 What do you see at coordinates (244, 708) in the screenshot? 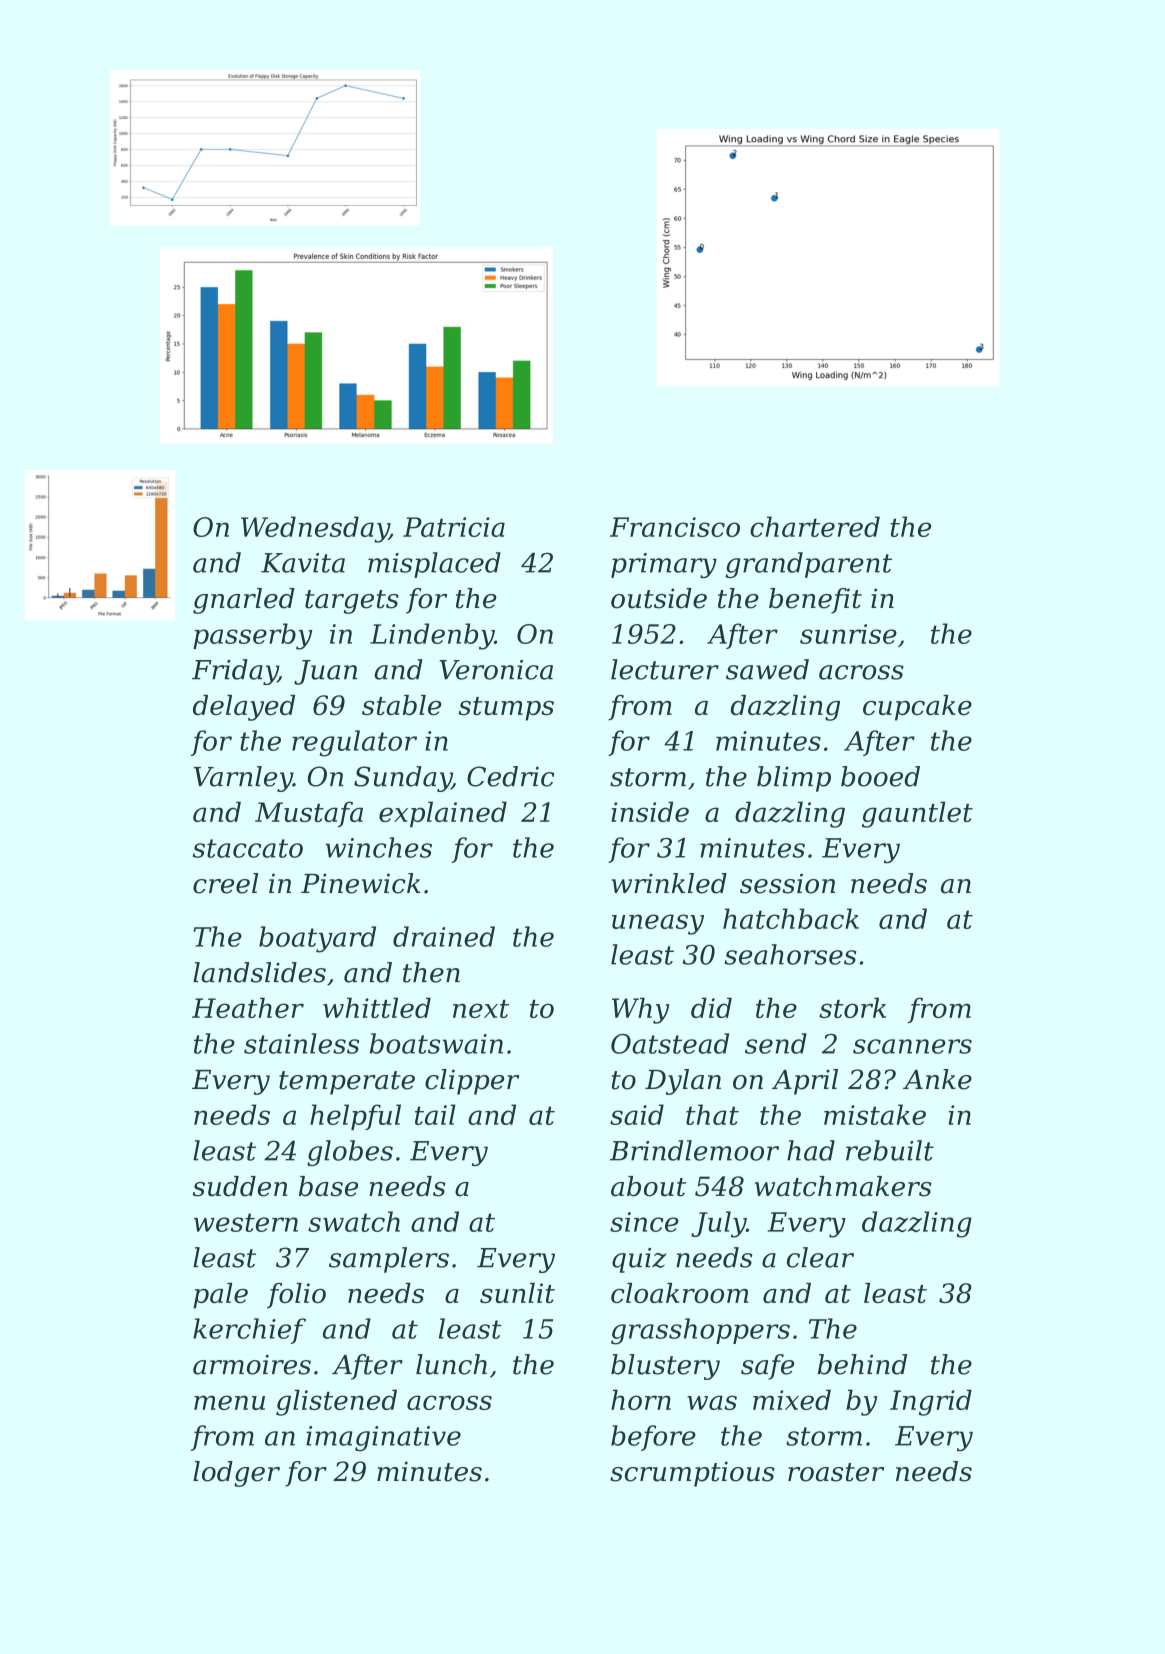
I see `delayed` at bounding box center [244, 708].
